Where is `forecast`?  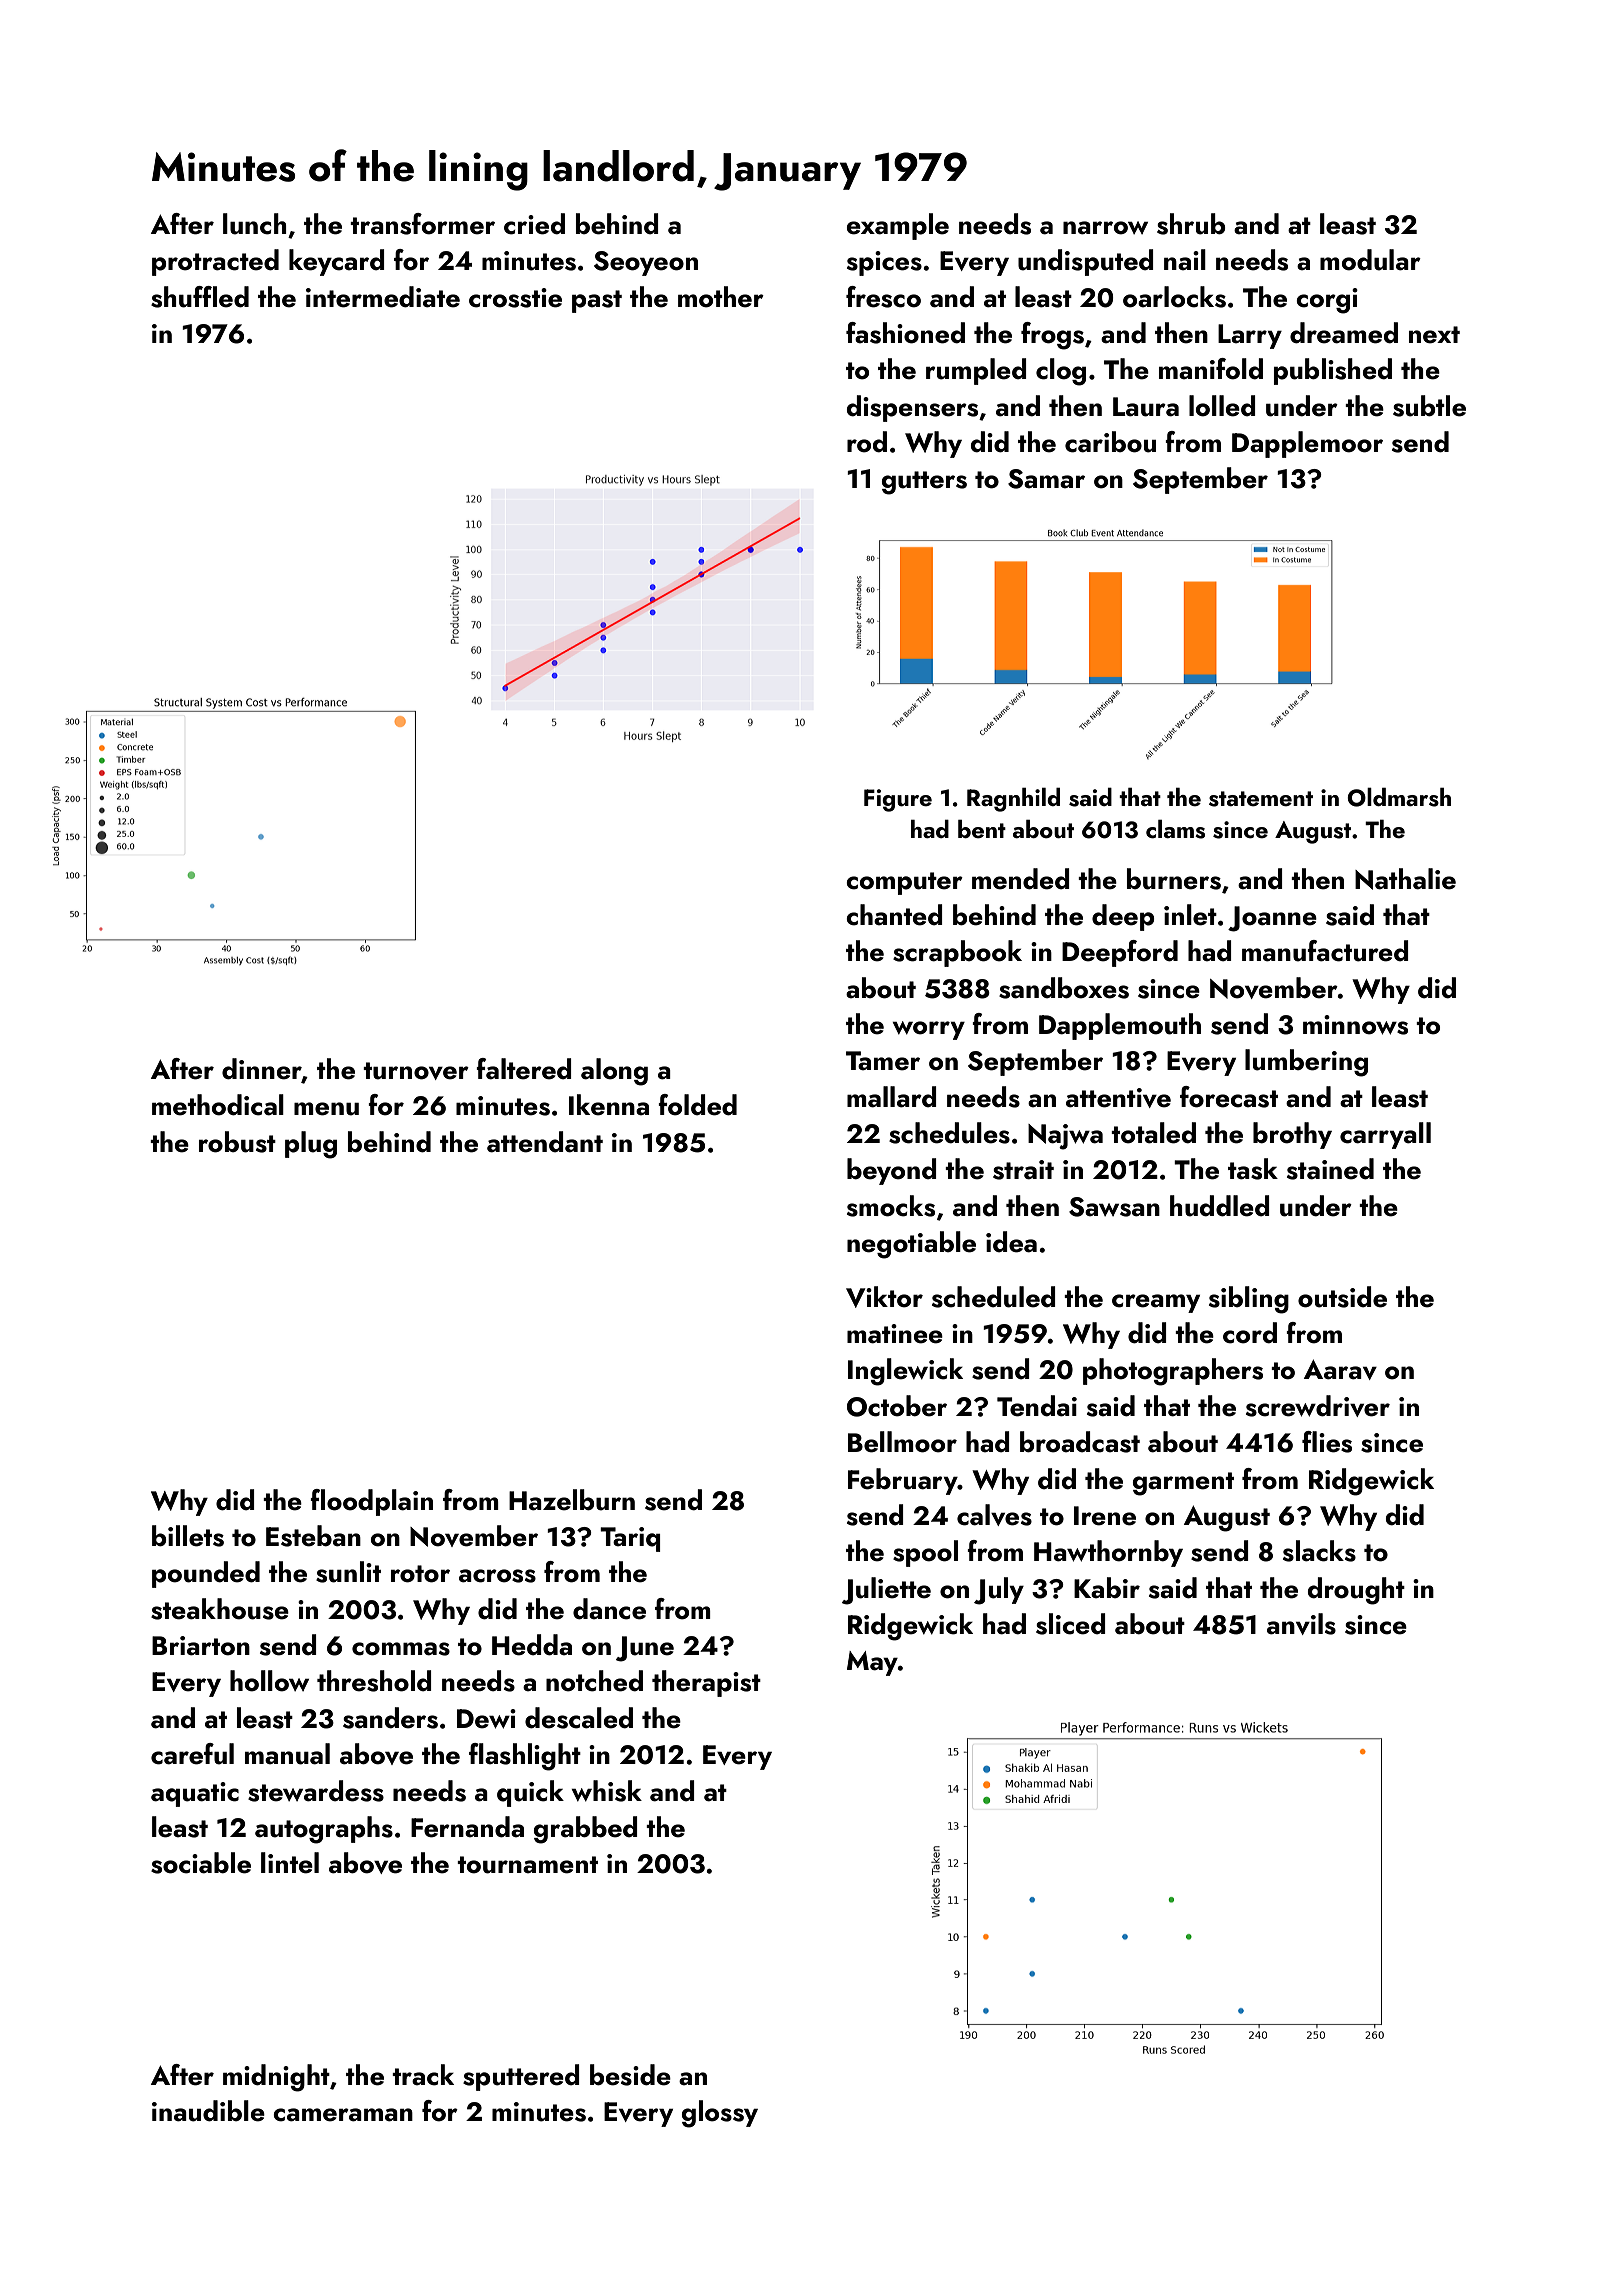
forecast is located at coordinates (1229, 1097).
